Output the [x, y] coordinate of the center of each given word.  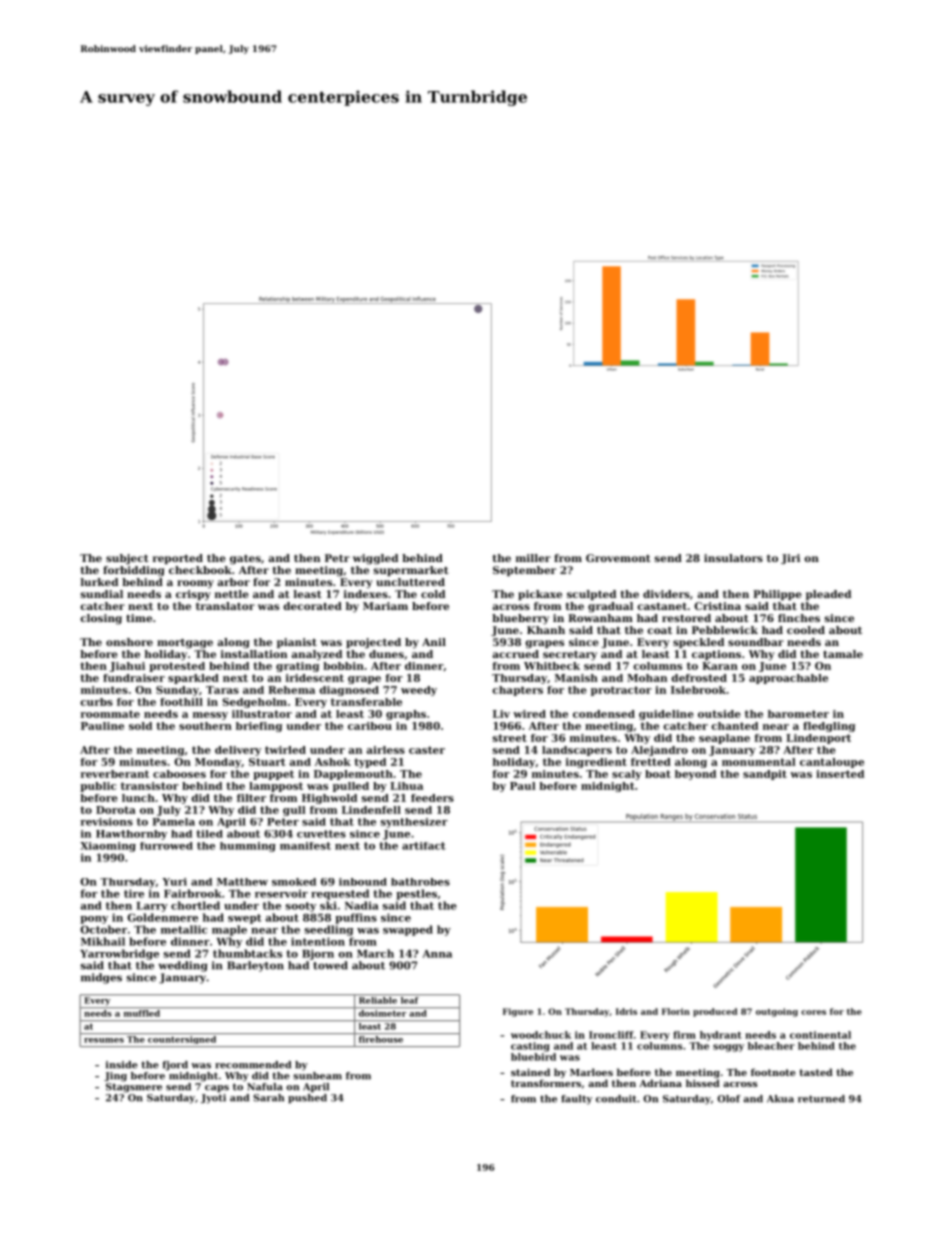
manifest [305, 846]
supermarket [411, 571]
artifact [424, 846]
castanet [662, 606]
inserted [840, 774]
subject [127, 559]
